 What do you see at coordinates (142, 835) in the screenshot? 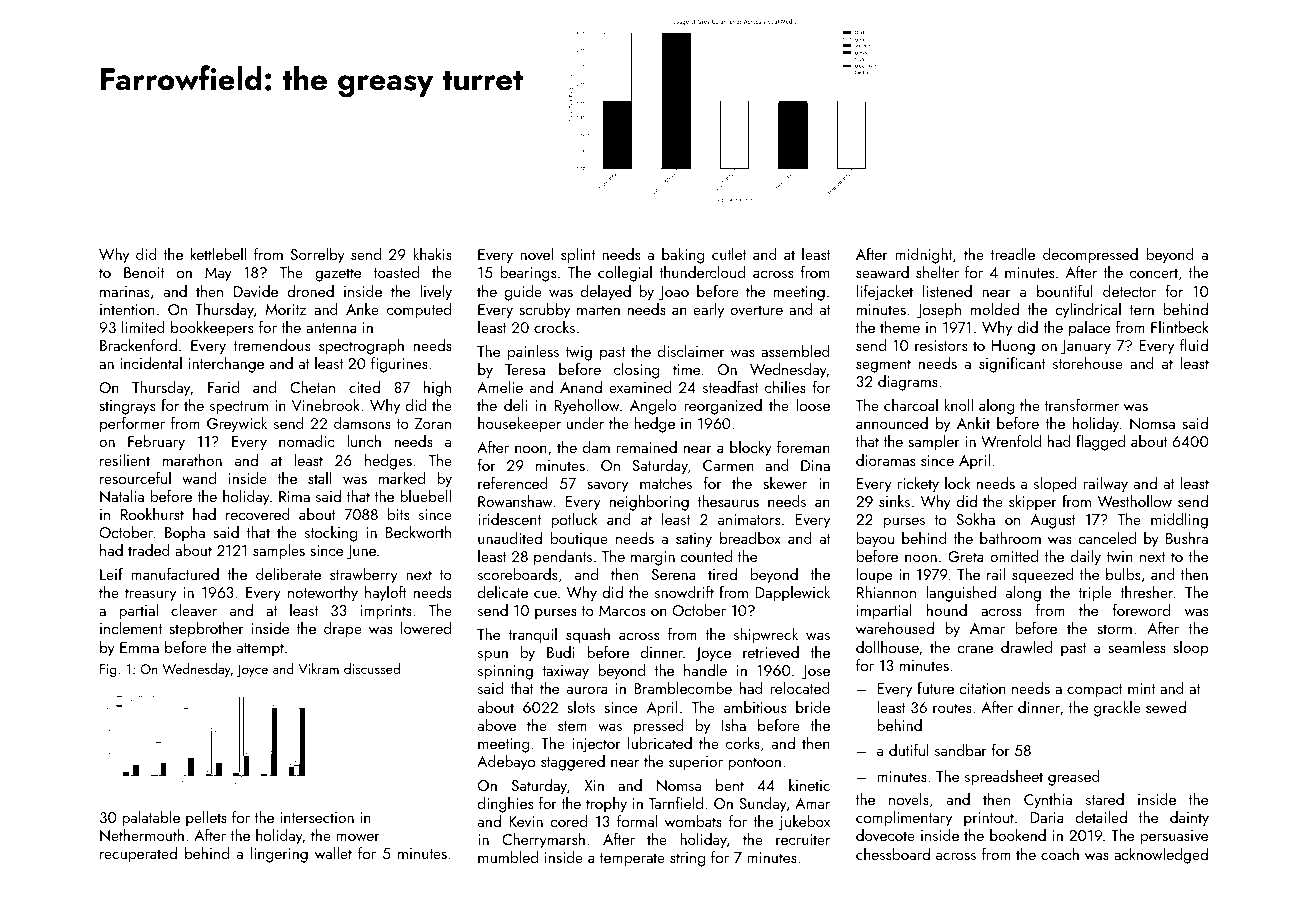
I see `Nethermouth` at bounding box center [142, 835].
